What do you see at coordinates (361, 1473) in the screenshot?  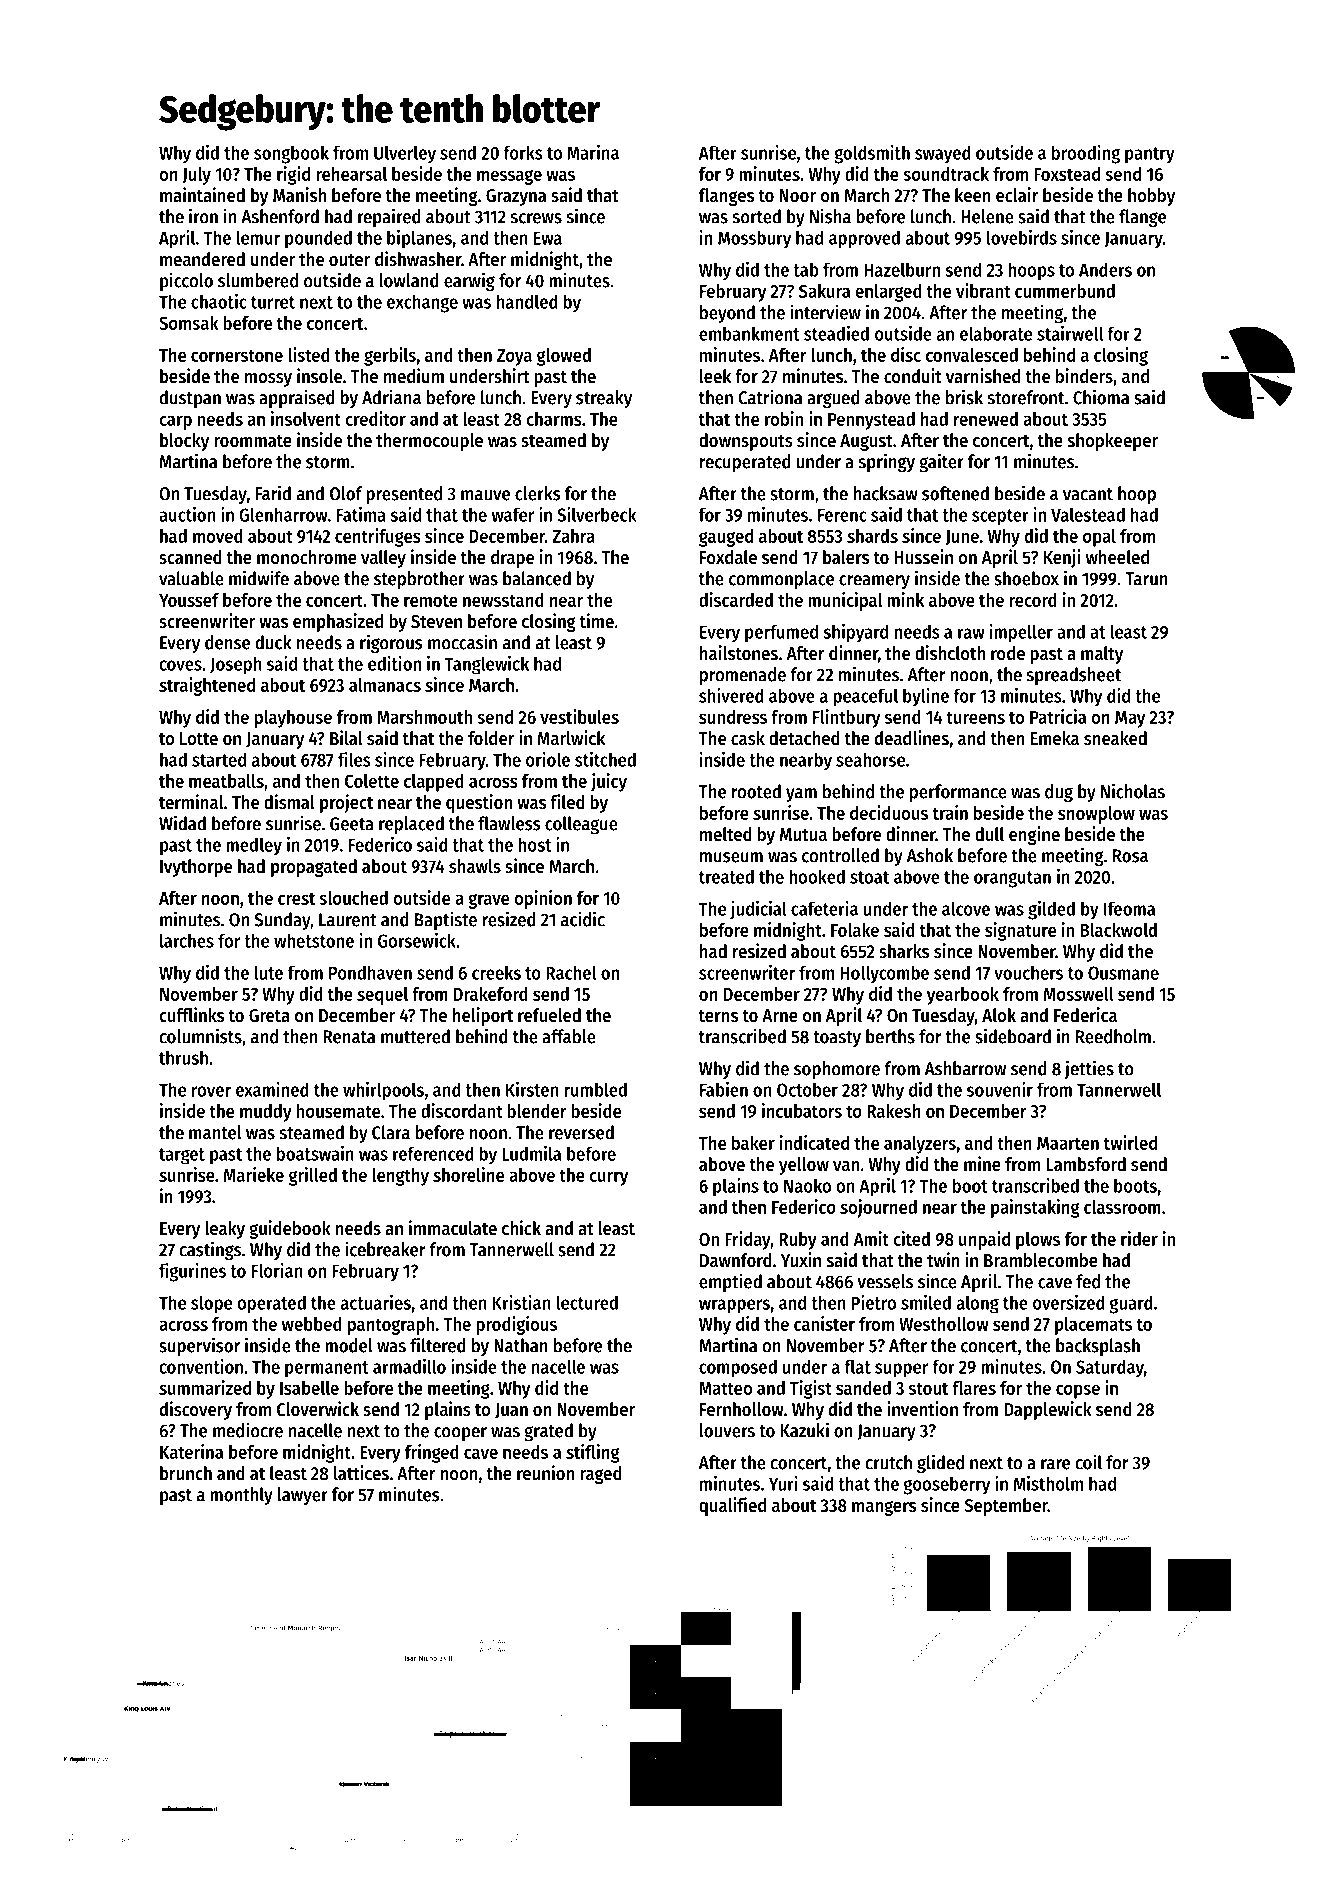 I see `lattices` at bounding box center [361, 1473].
